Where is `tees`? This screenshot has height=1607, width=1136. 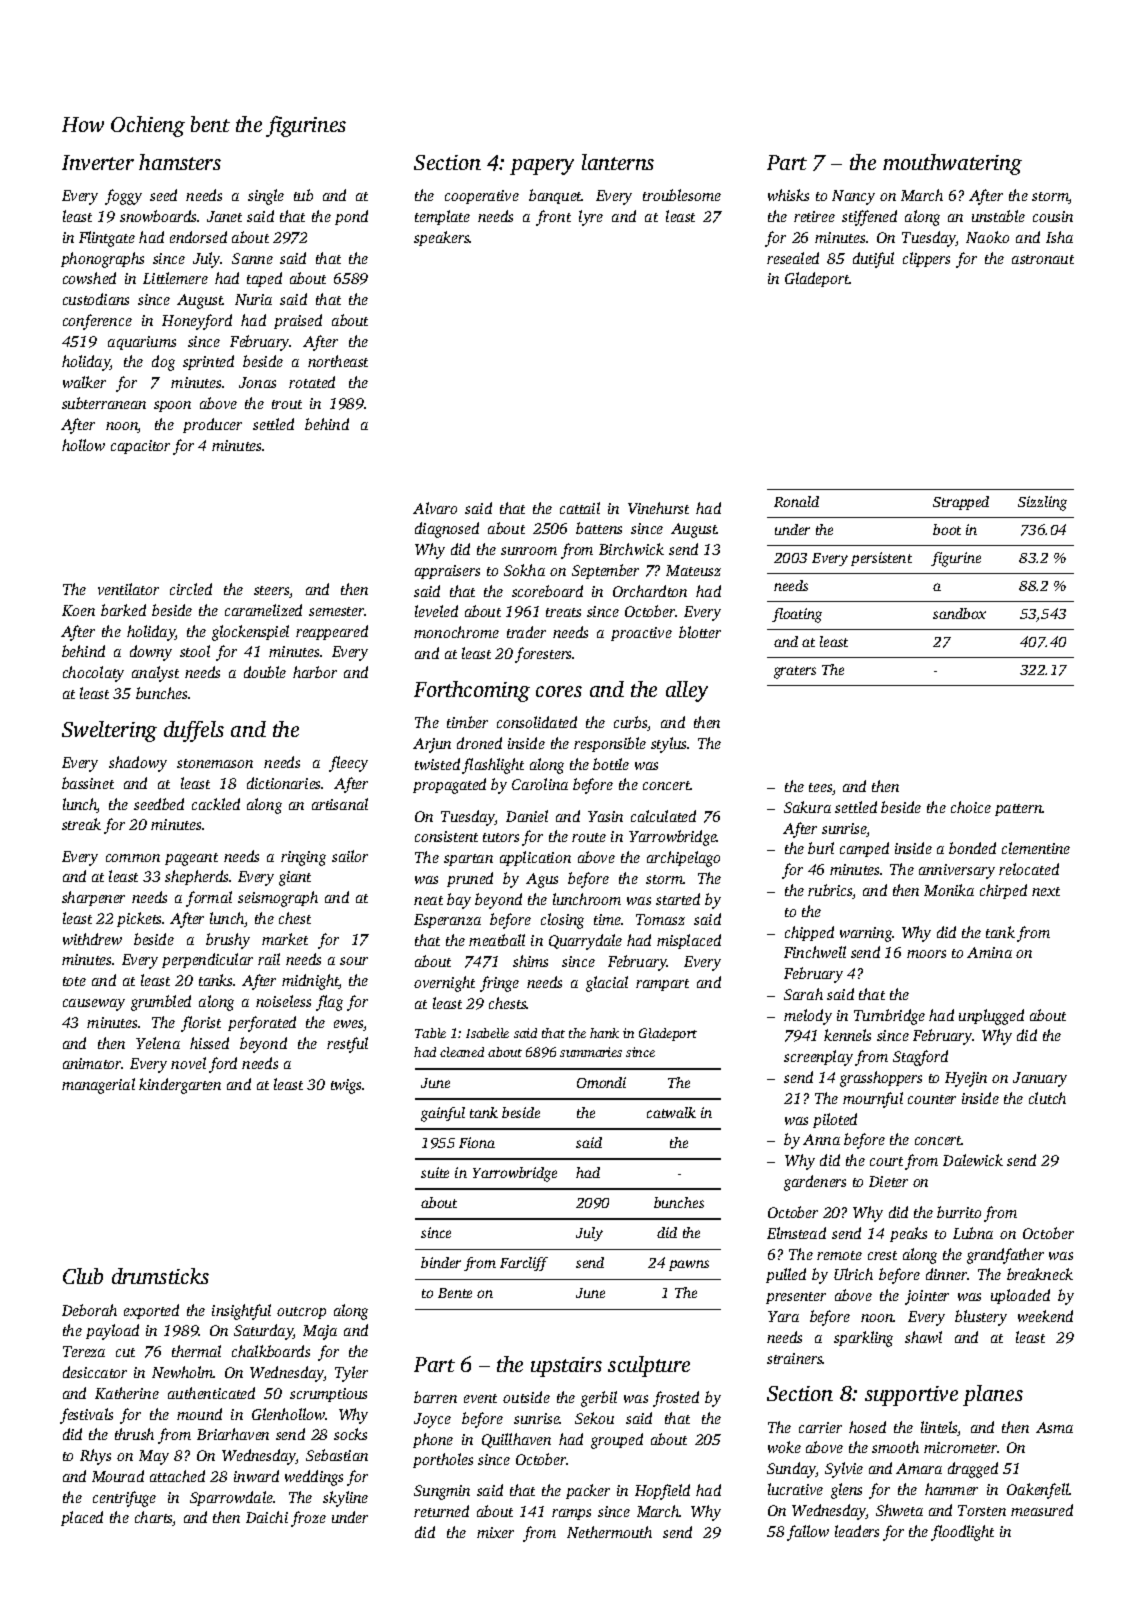
tees is located at coordinates (821, 789).
